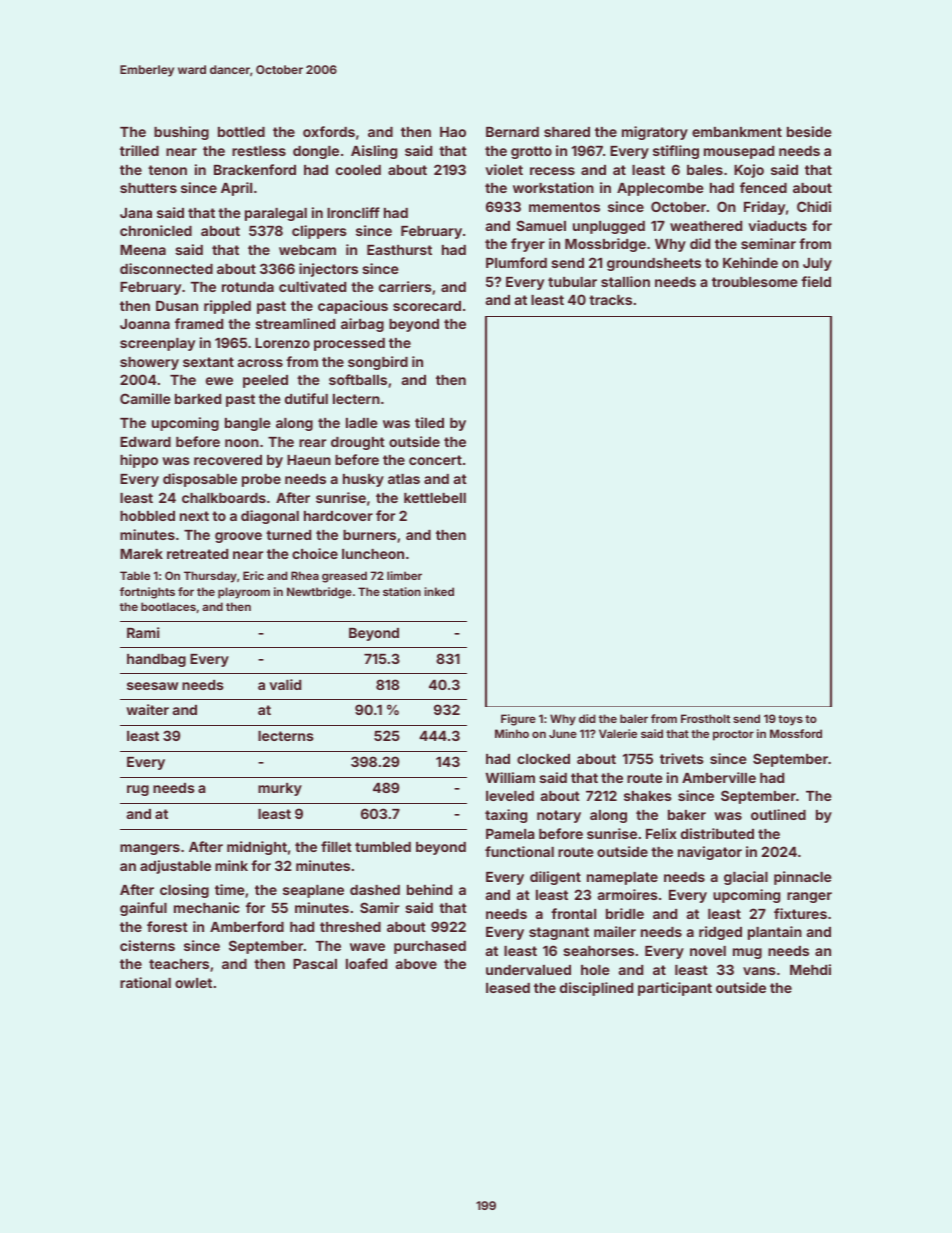  I want to click on Figure, so click(518, 720).
